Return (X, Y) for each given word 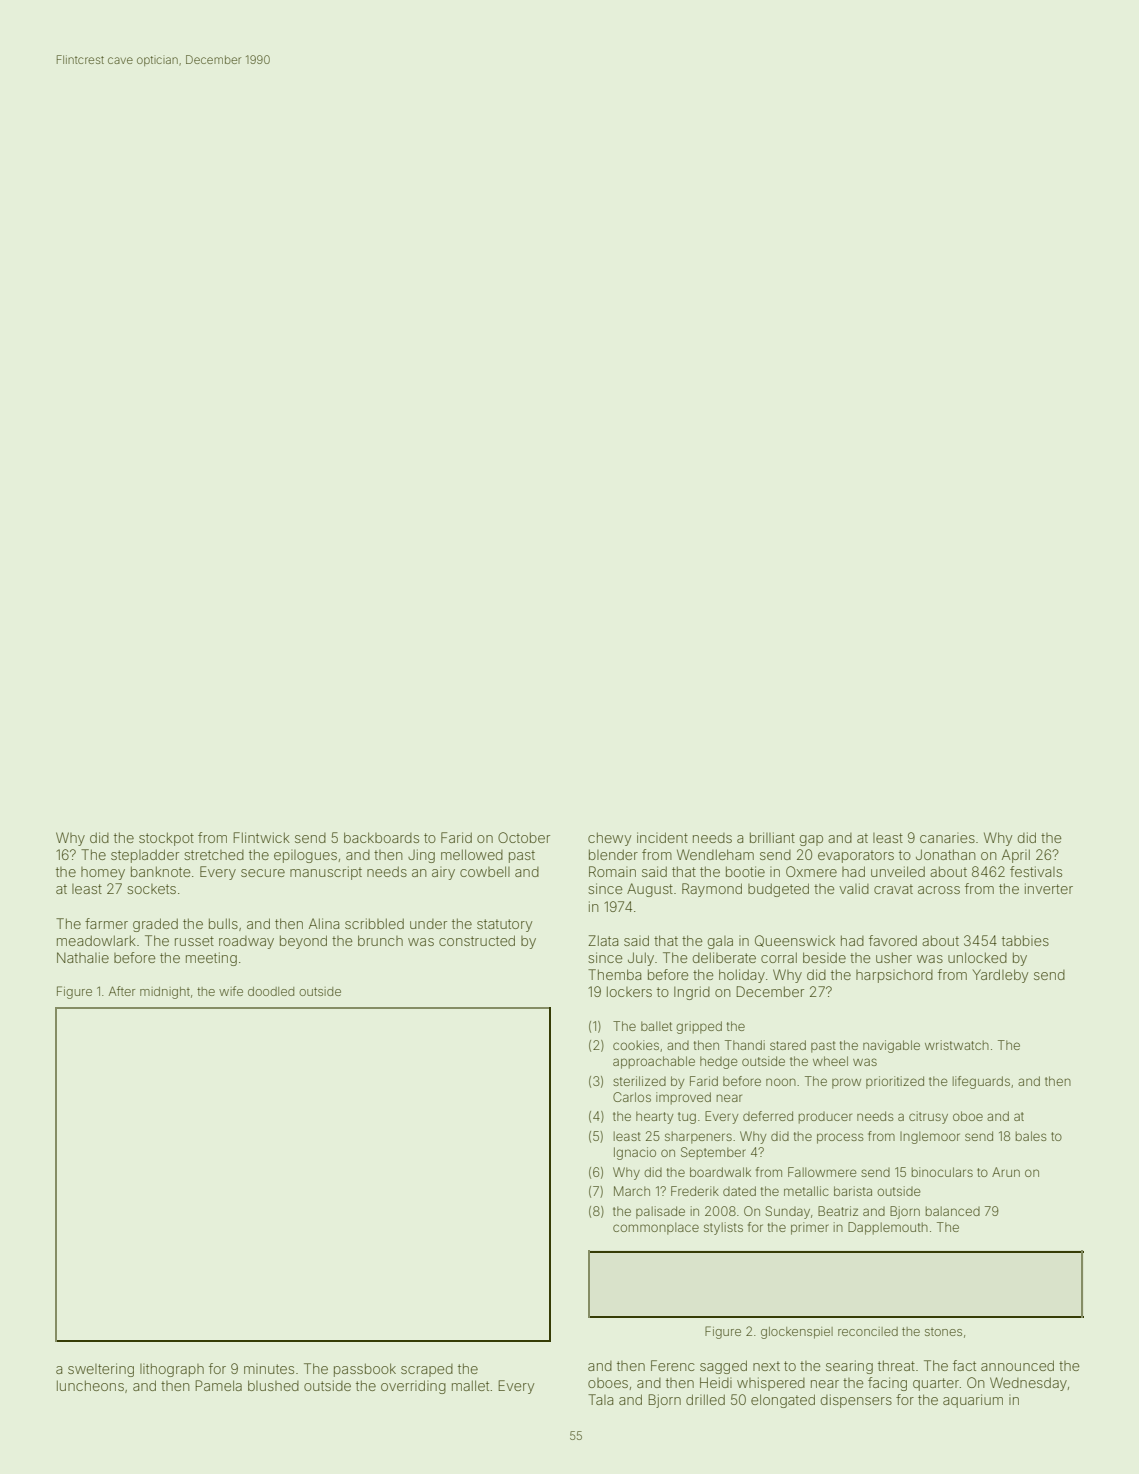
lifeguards (981, 1082)
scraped (427, 1370)
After (122, 991)
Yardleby (1000, 976)
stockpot (166, 839)
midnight (165, 993)
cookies (636, 1045)
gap (811, 840)
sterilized (639, 1081)
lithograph (172, 1370)
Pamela (218, 1385)
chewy (609, 839)
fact (964, 1365)
